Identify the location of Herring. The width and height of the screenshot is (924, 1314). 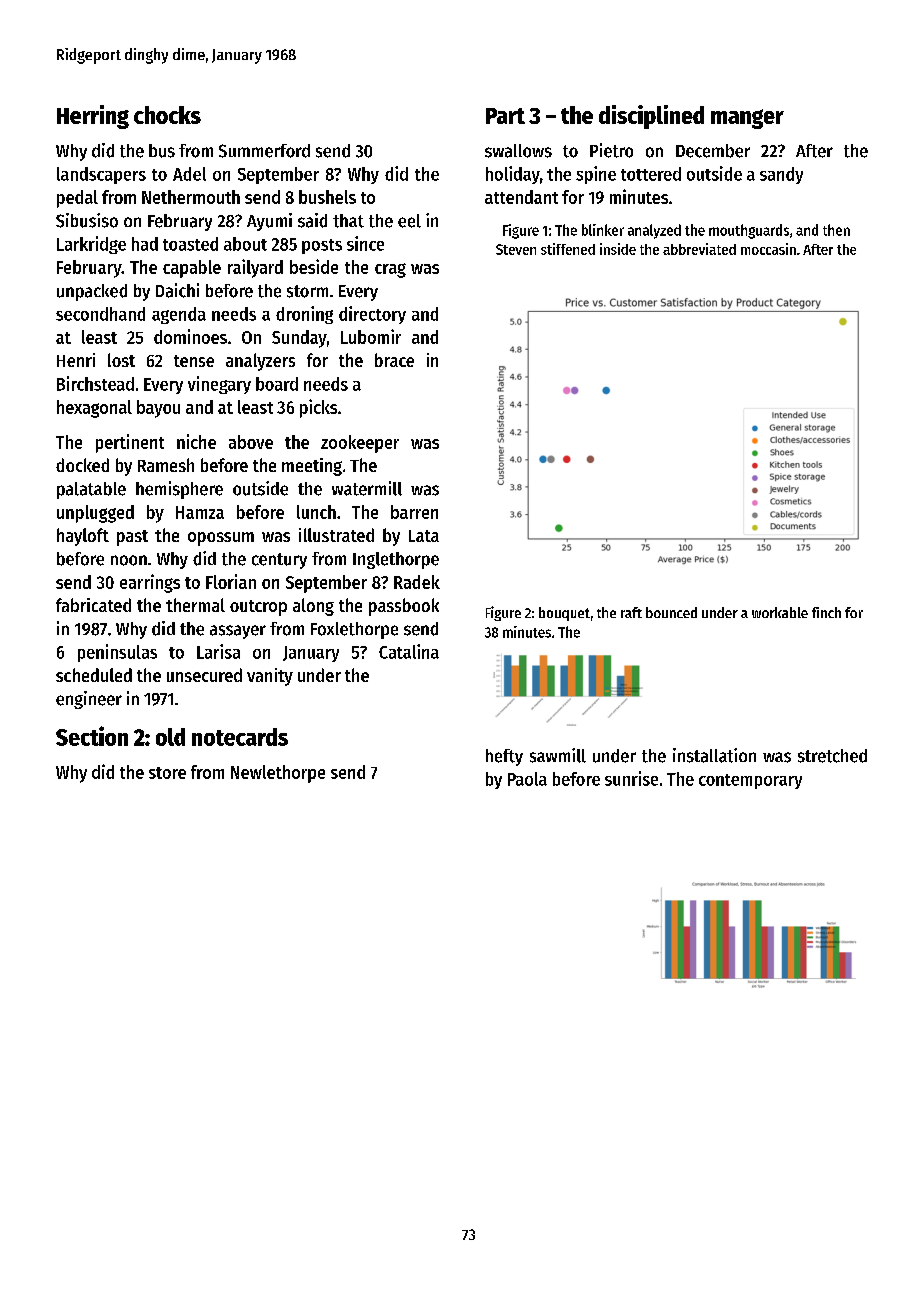
(93, 117).
